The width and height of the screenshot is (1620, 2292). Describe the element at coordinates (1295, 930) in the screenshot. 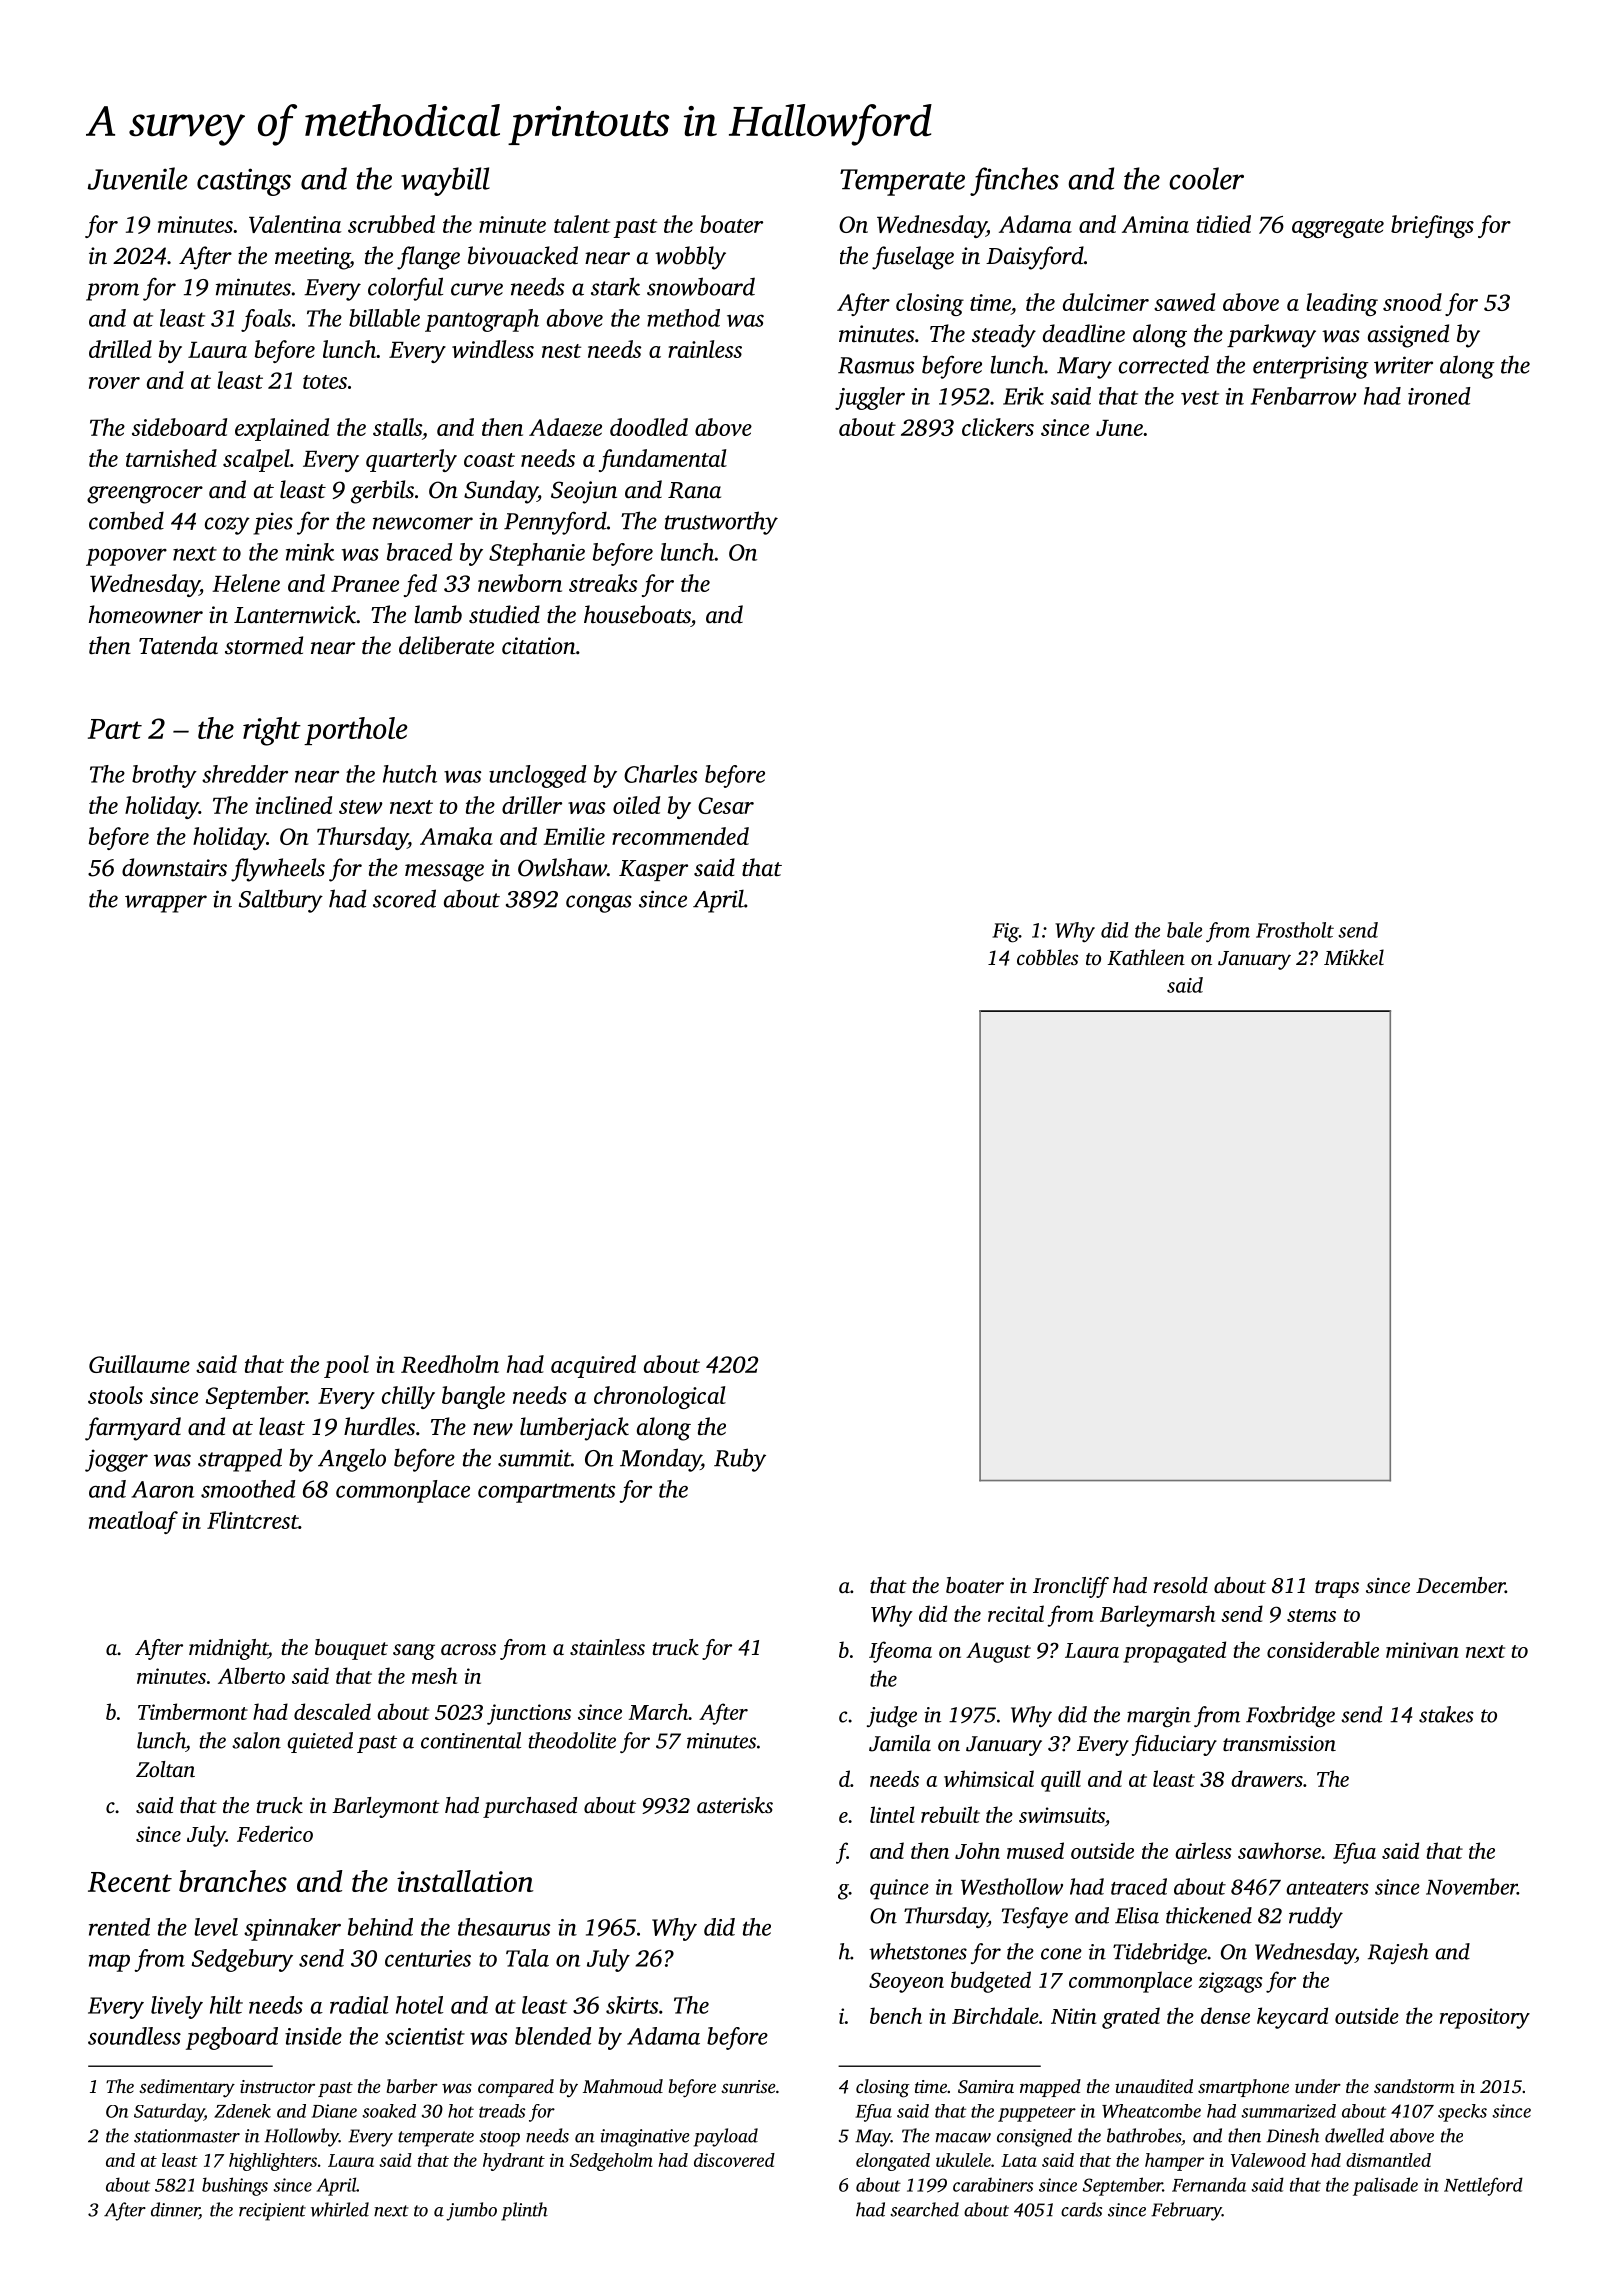

I see `Frostholt` at that location.
